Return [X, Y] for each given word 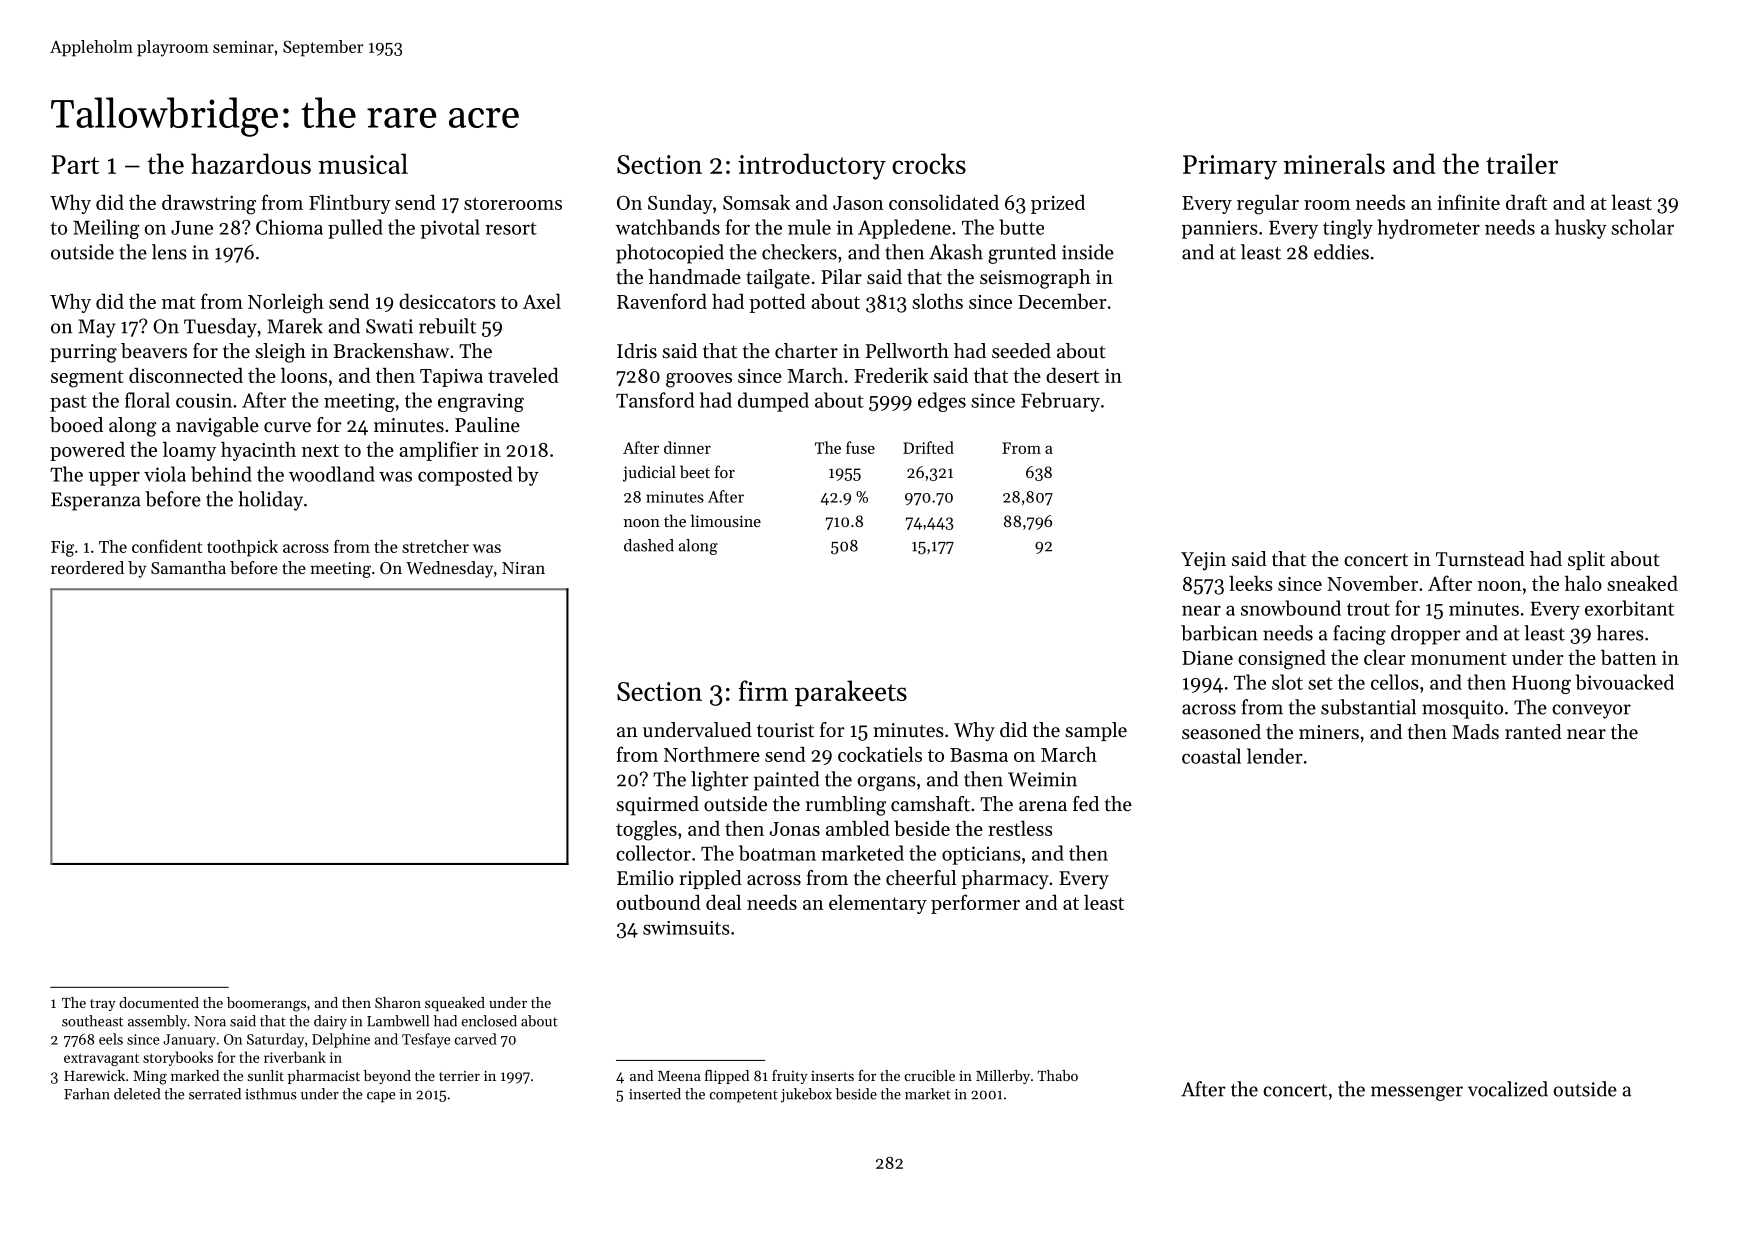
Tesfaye [426, 1040]
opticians [981, 855]
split [1586, 560]
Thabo [1058, 1075]
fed [1086, 804]
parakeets [851, 693]
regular [1268, 204]
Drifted [928, 447]
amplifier [439, 451]
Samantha [188, 567]
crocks [929, 163]
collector [653, 853]
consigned [1282, 659]
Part [75, 164]
